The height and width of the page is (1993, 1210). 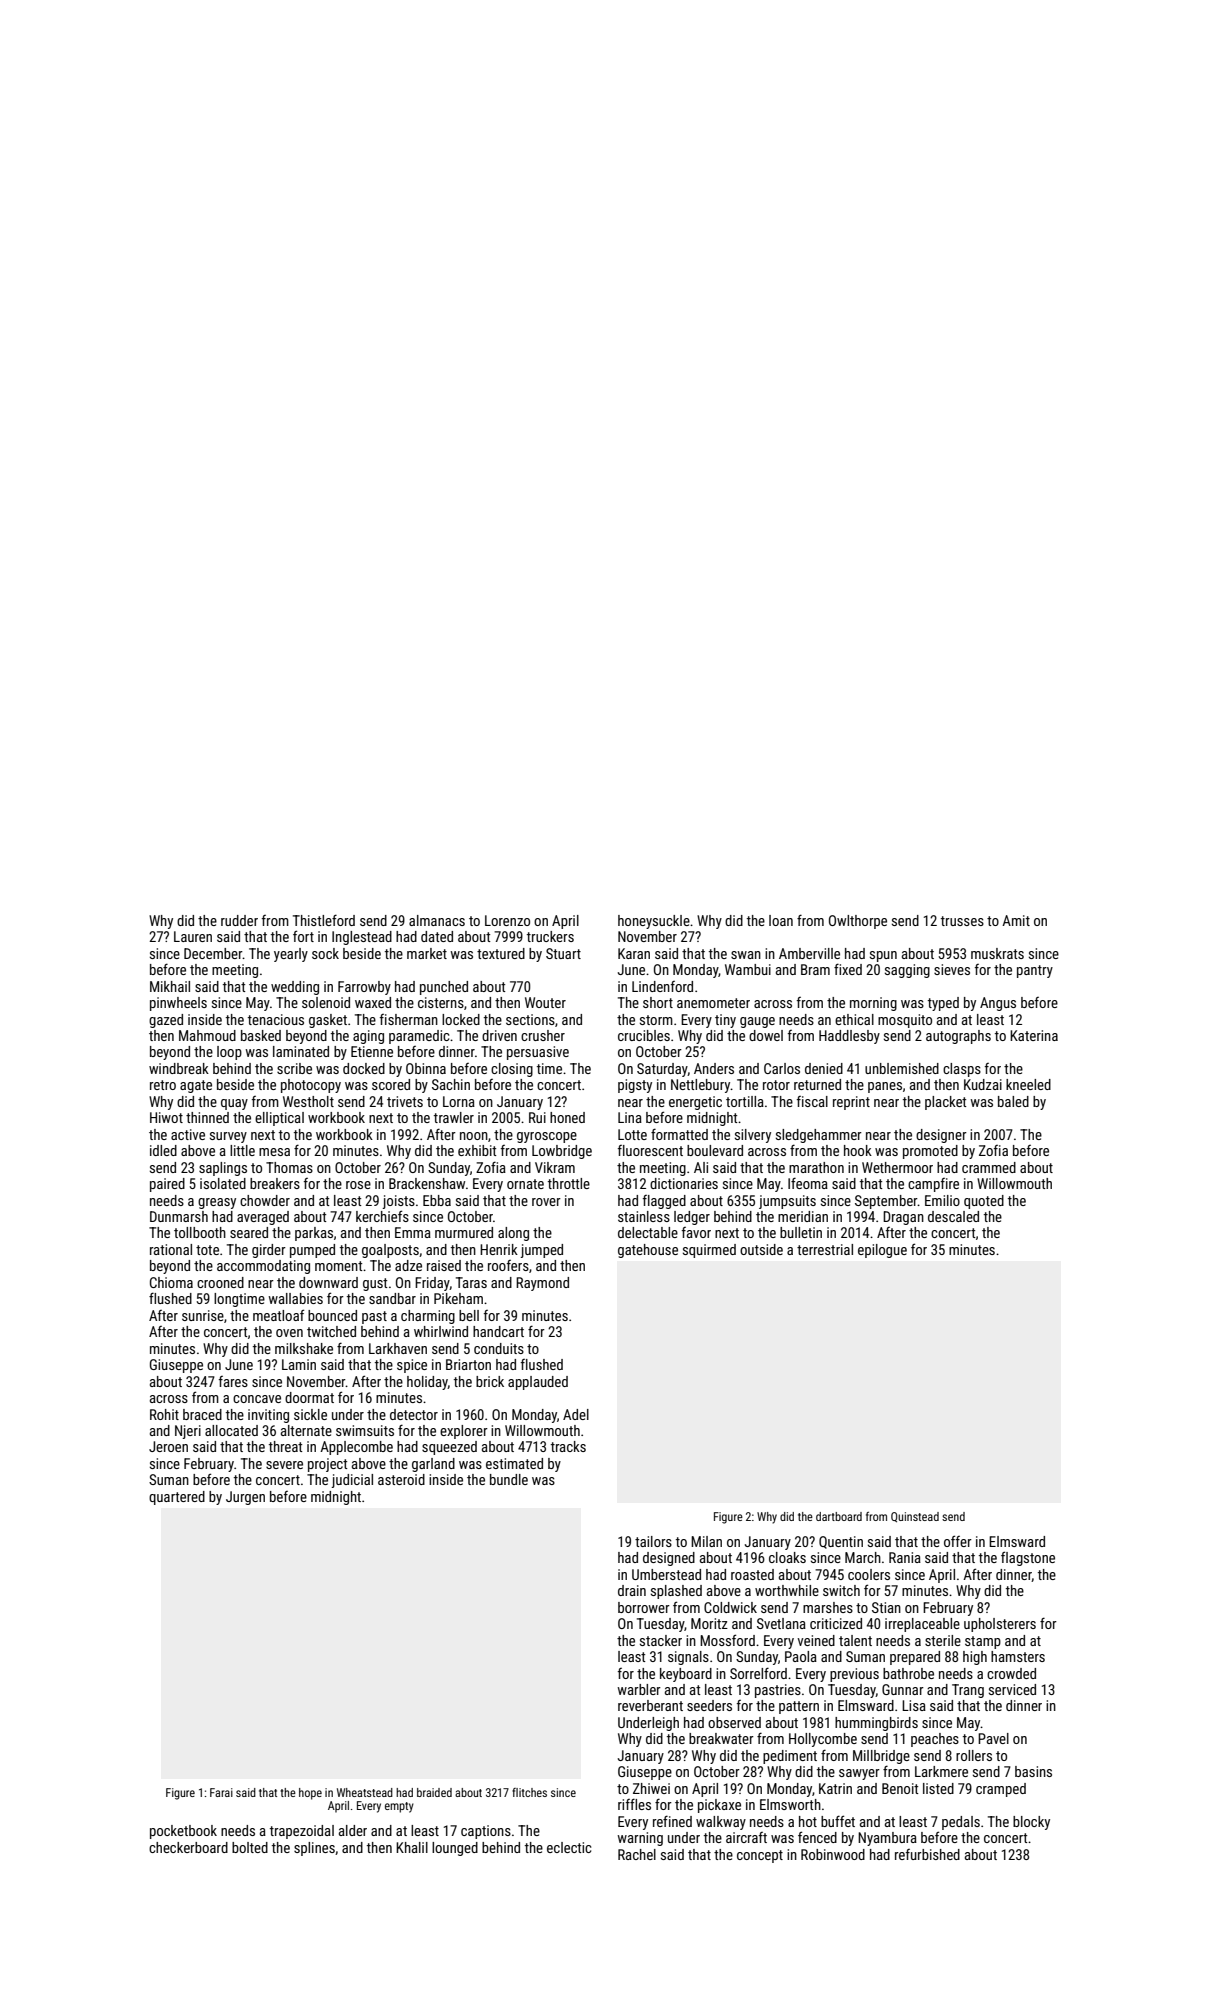 I want to click on returned, so click(x=817, y=1084).
